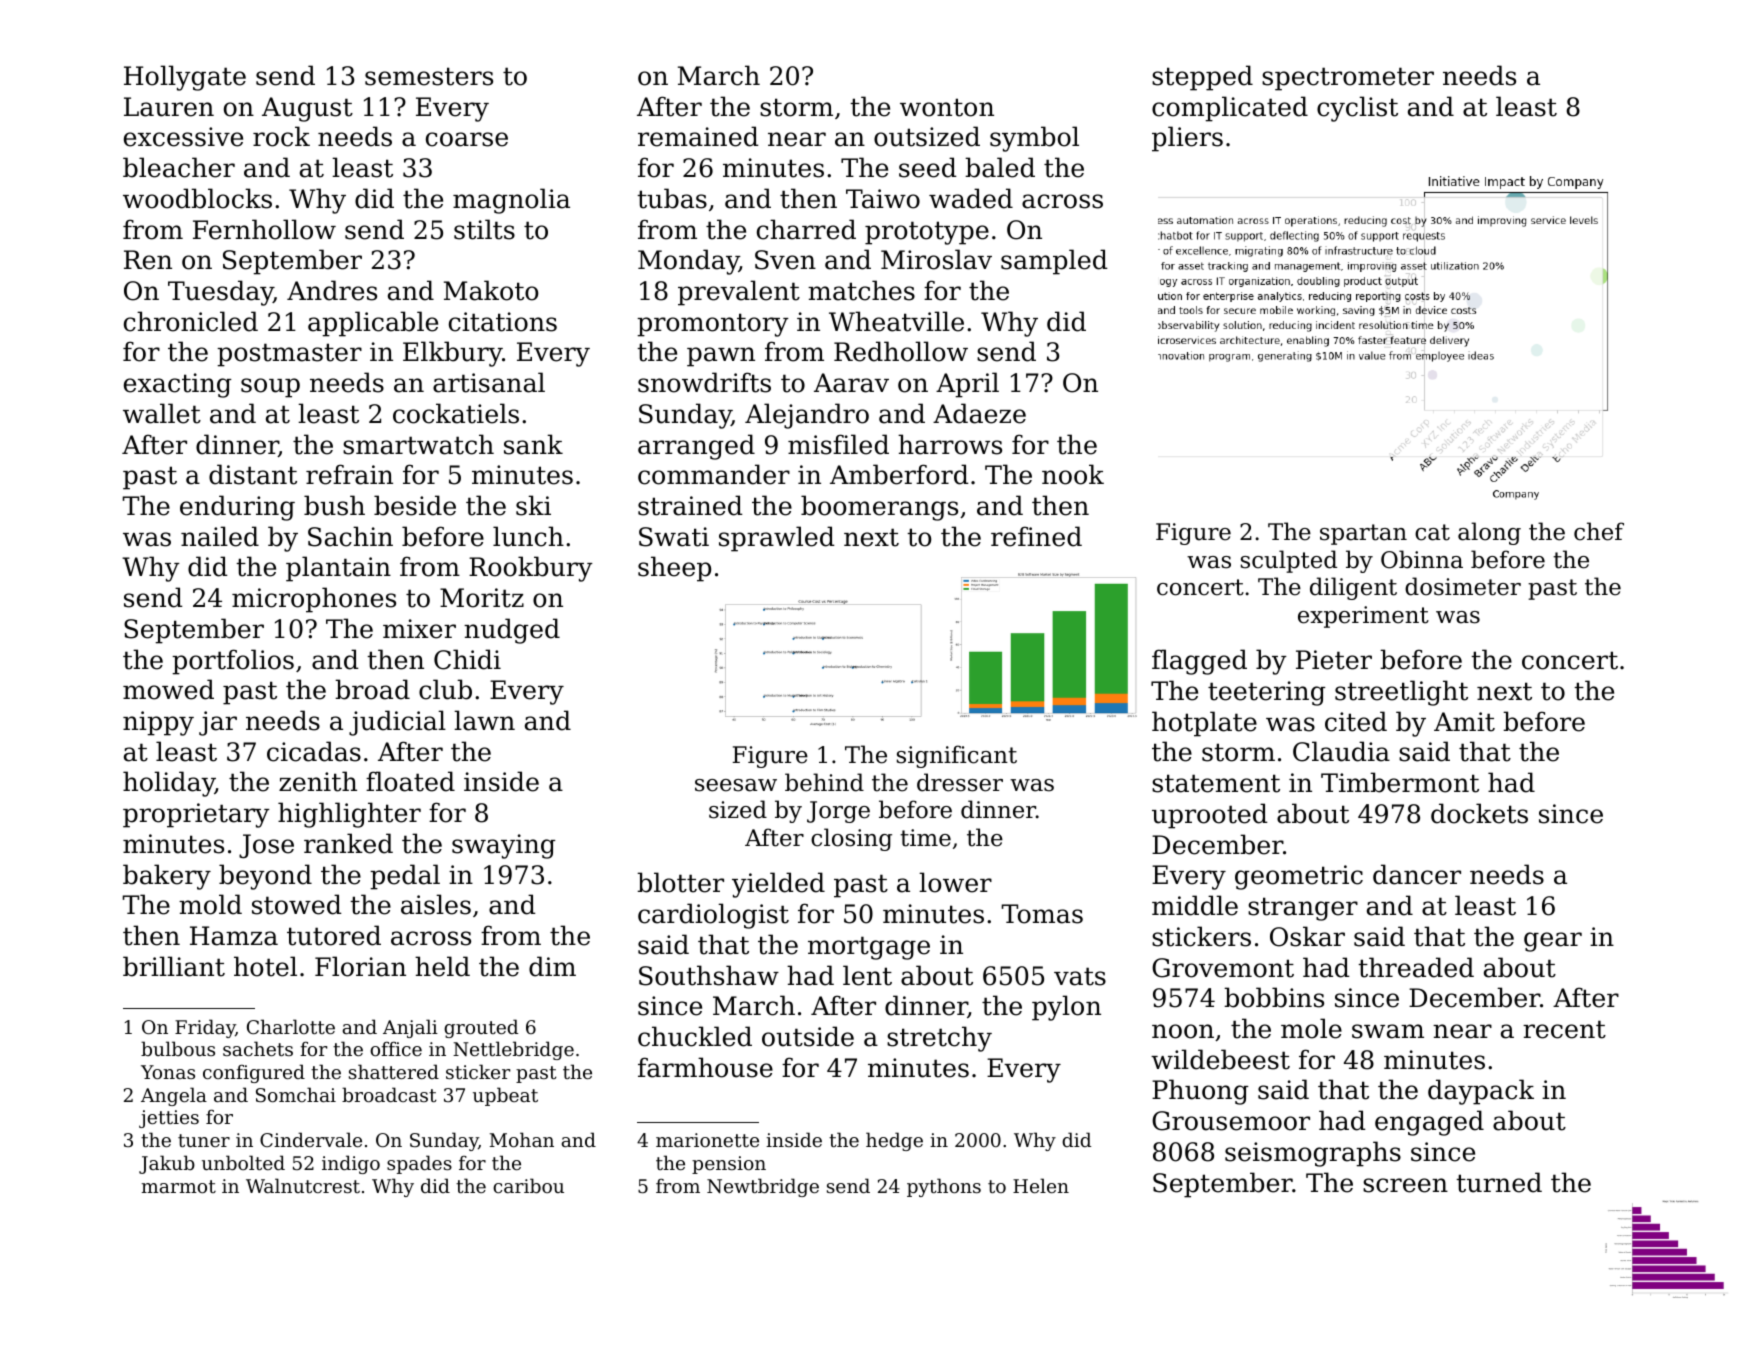 This page has height=1351, width=1749. What do you see at coordinates (185, 78) in the page?
I see `Hollygate` at bounding box center [185, 78].
